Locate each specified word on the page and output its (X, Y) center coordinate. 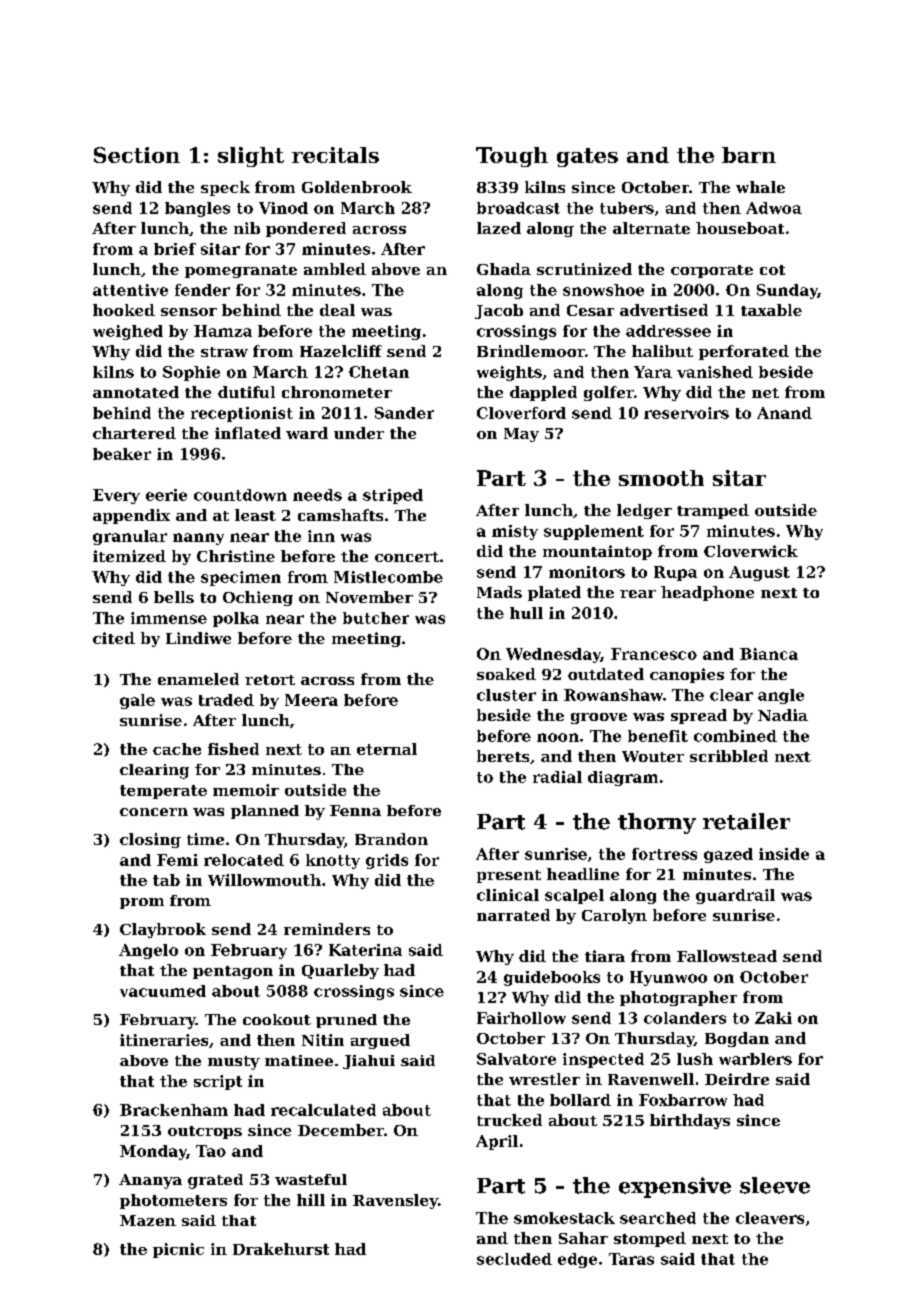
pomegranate (241, 271)
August (759, 573)
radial (557, 777)
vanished (715, 372)
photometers (173, 1201)
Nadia (783, 715)
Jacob (499, 311)
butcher (376, 618)
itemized (129, 556)
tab (166, 880)
